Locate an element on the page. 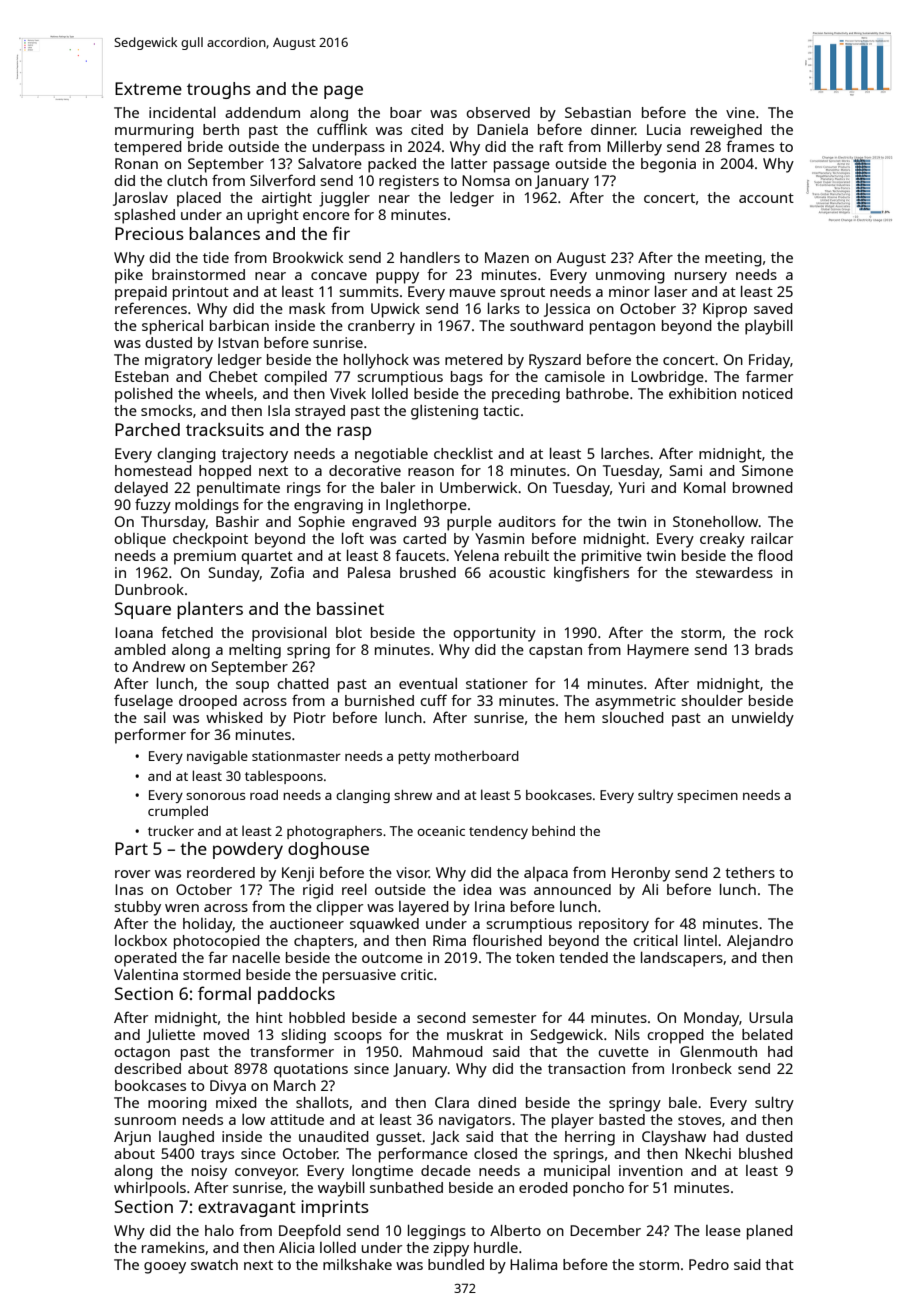 This page has width=908, height=1316. Inas is located at coordinates (129, 889).
